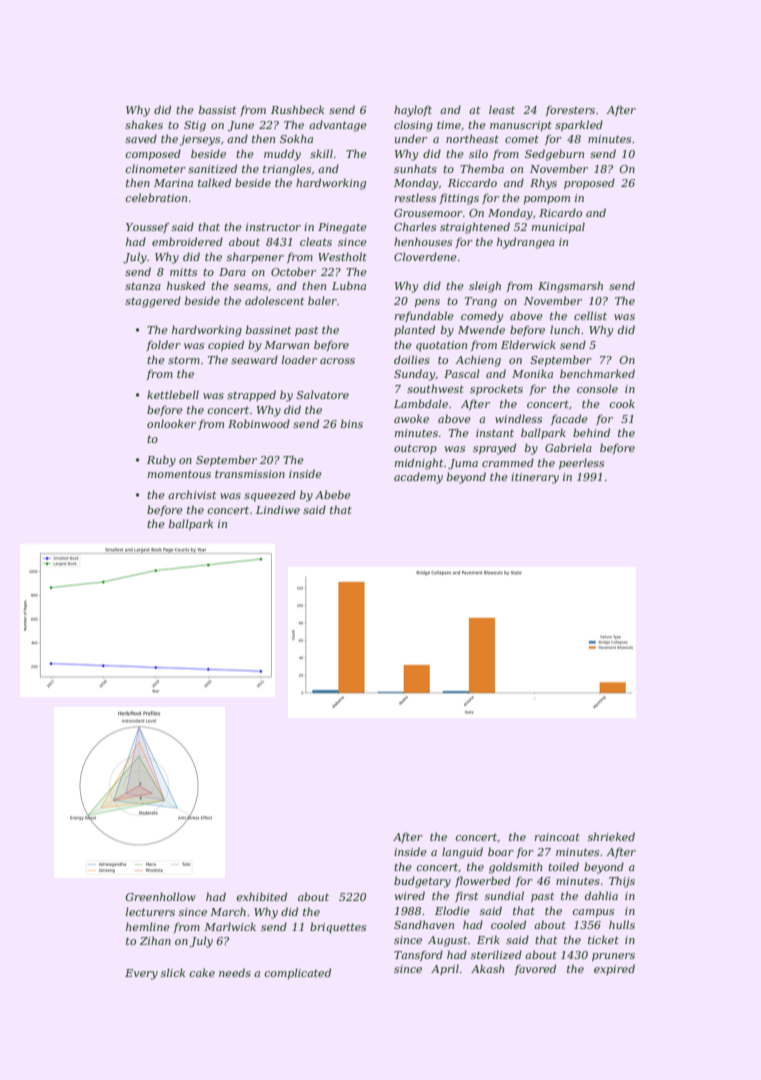 The height and width of the screenshot is (1080, 761). Describe the element at coordinates (322, 300) in the screenshot. I see `baler` at that location.
